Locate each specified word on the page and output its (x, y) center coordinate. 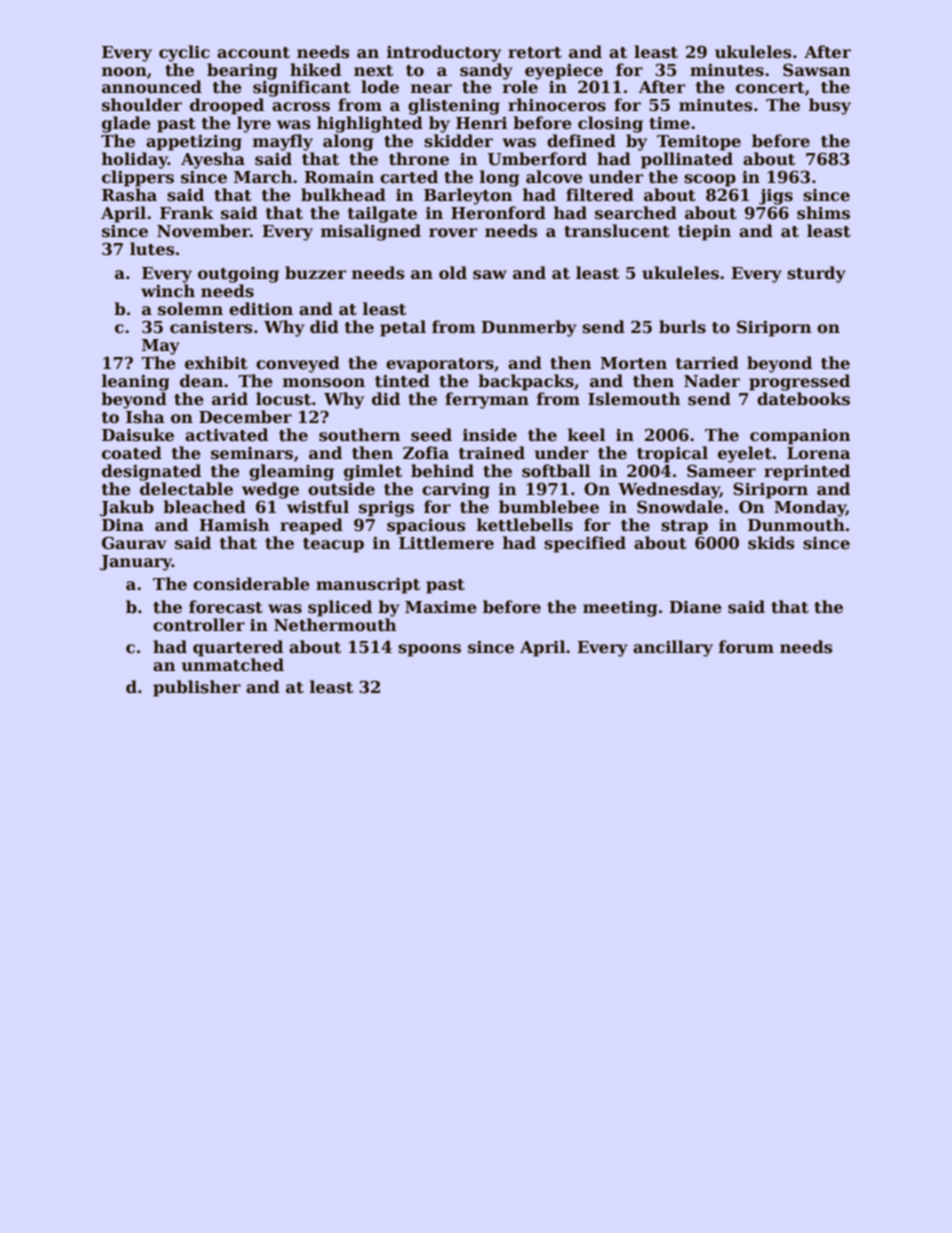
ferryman (487, 400)
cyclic (184, 53)
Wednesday (669, 490)
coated (132, 453)
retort (535, 53)
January (136, 563)
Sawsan (817, 70)
